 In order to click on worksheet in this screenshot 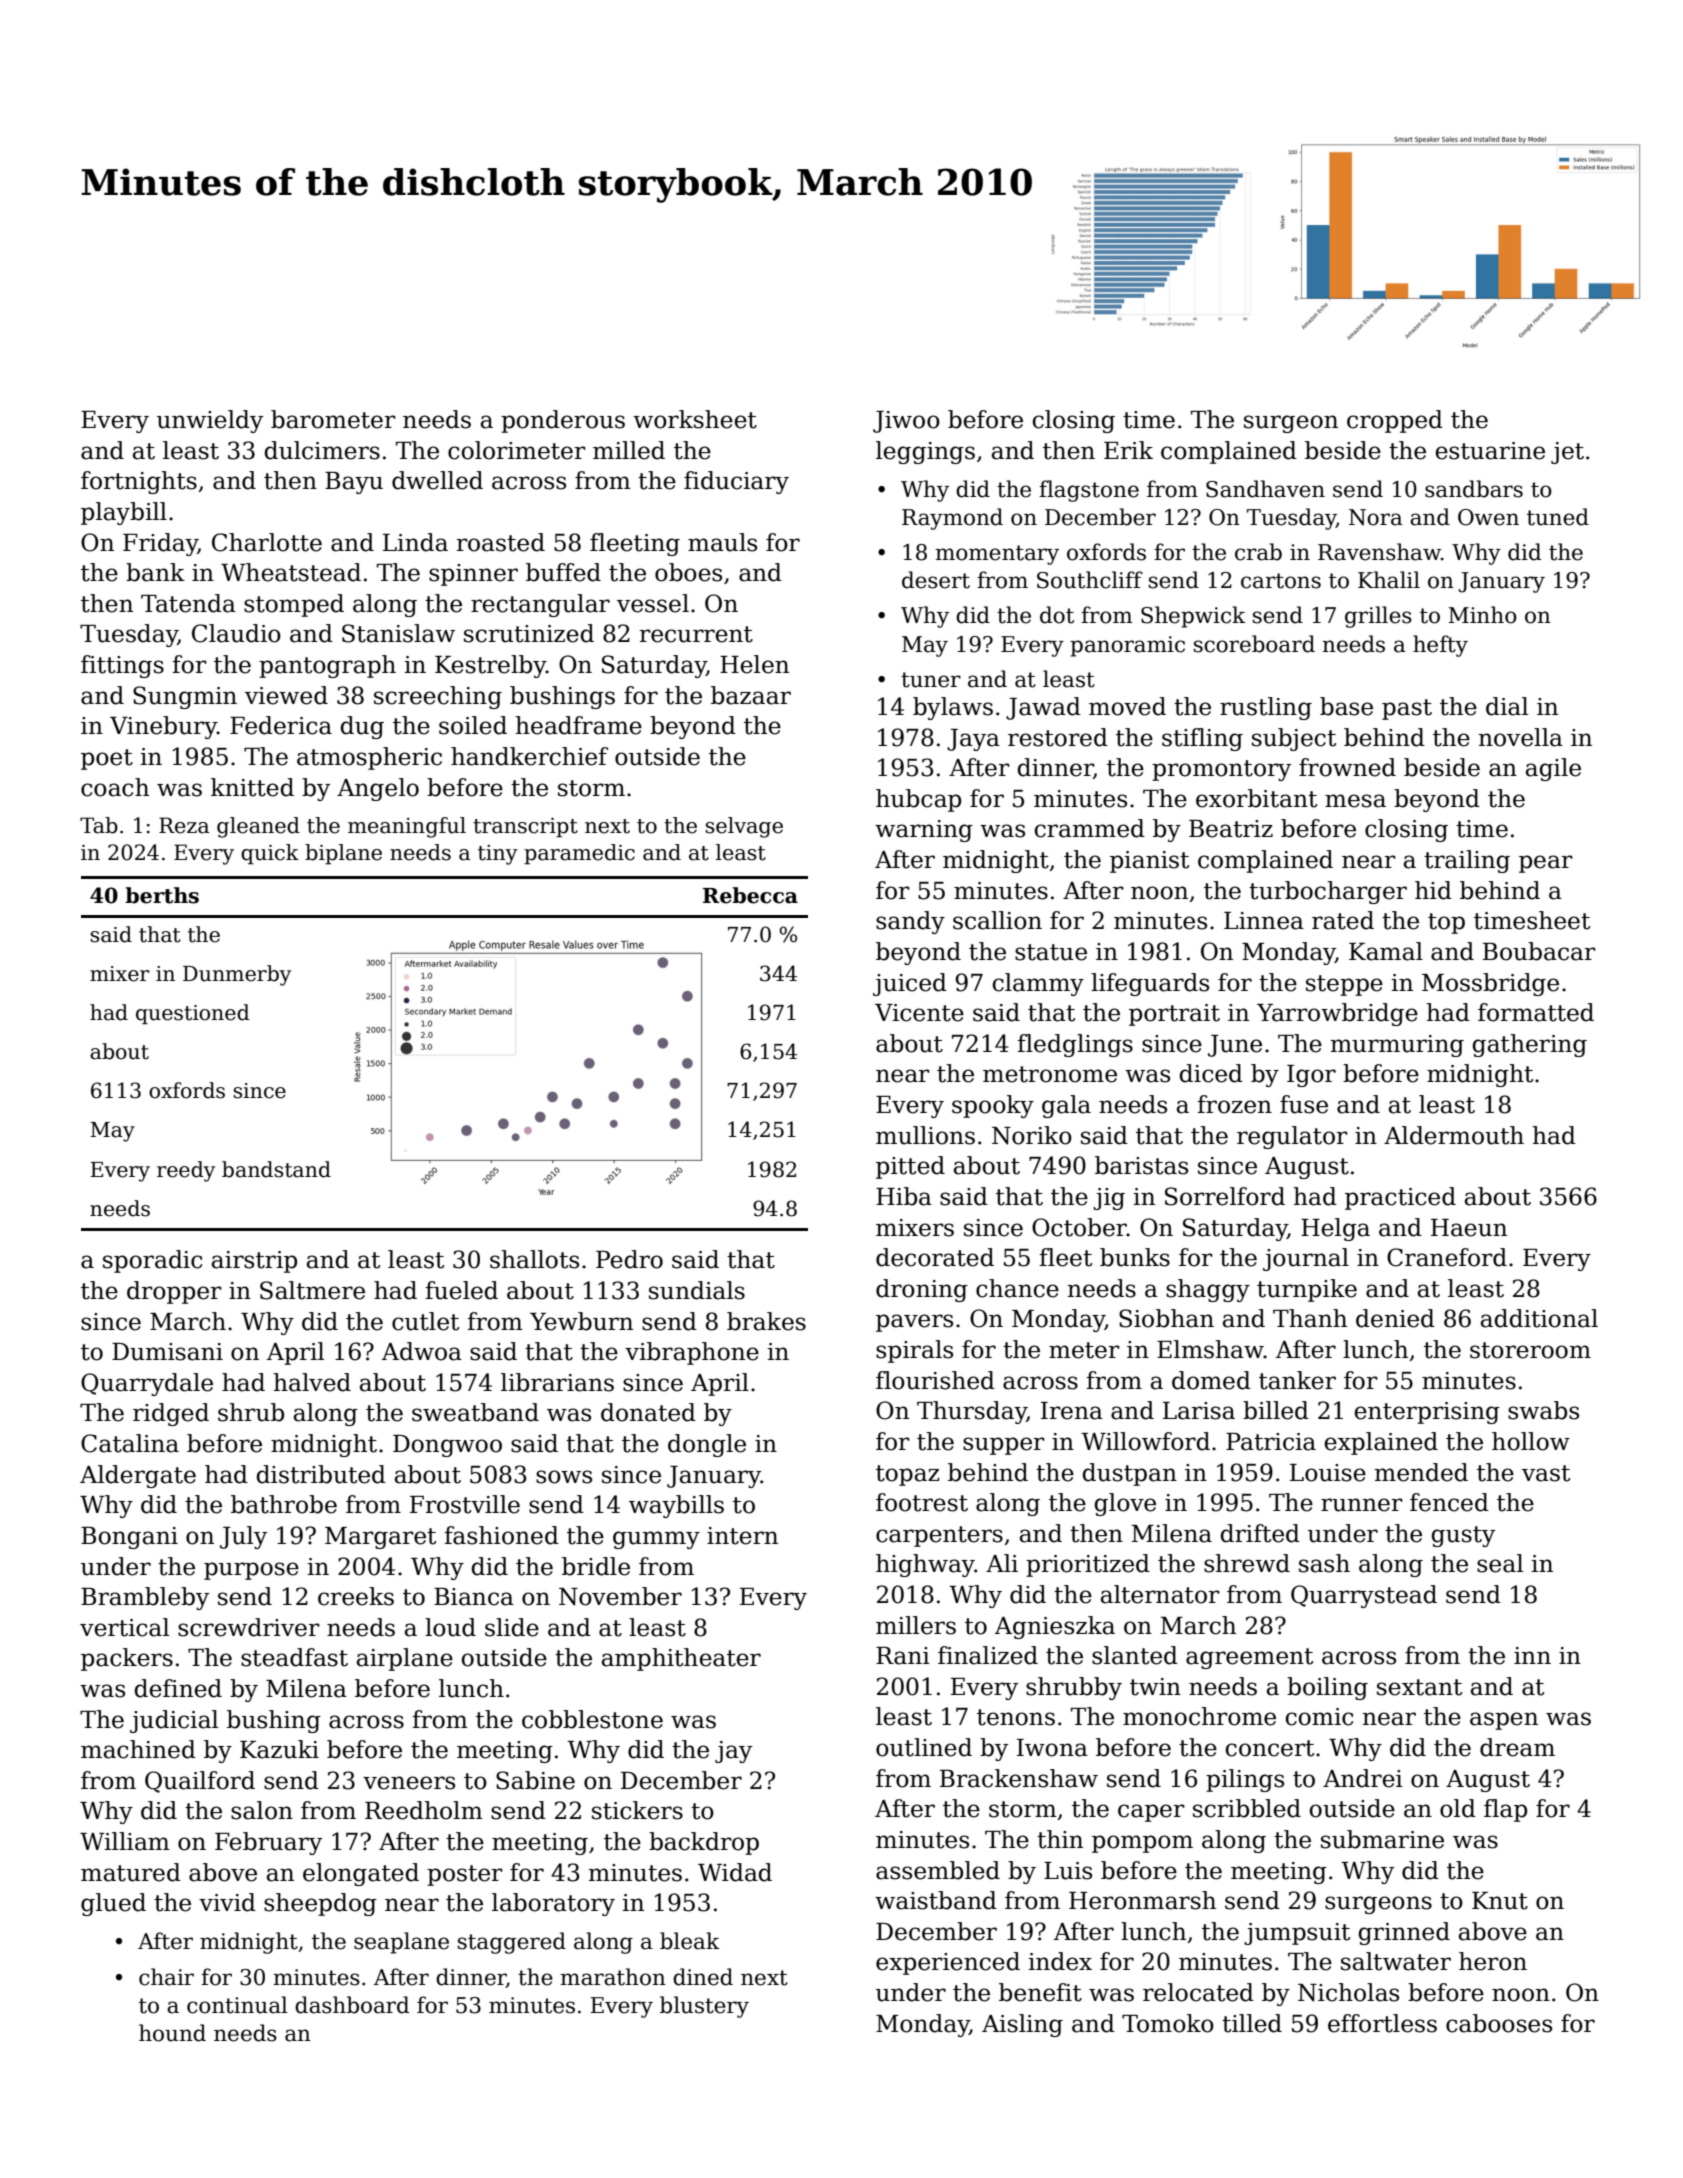, I will do `click(695, 419)`.
